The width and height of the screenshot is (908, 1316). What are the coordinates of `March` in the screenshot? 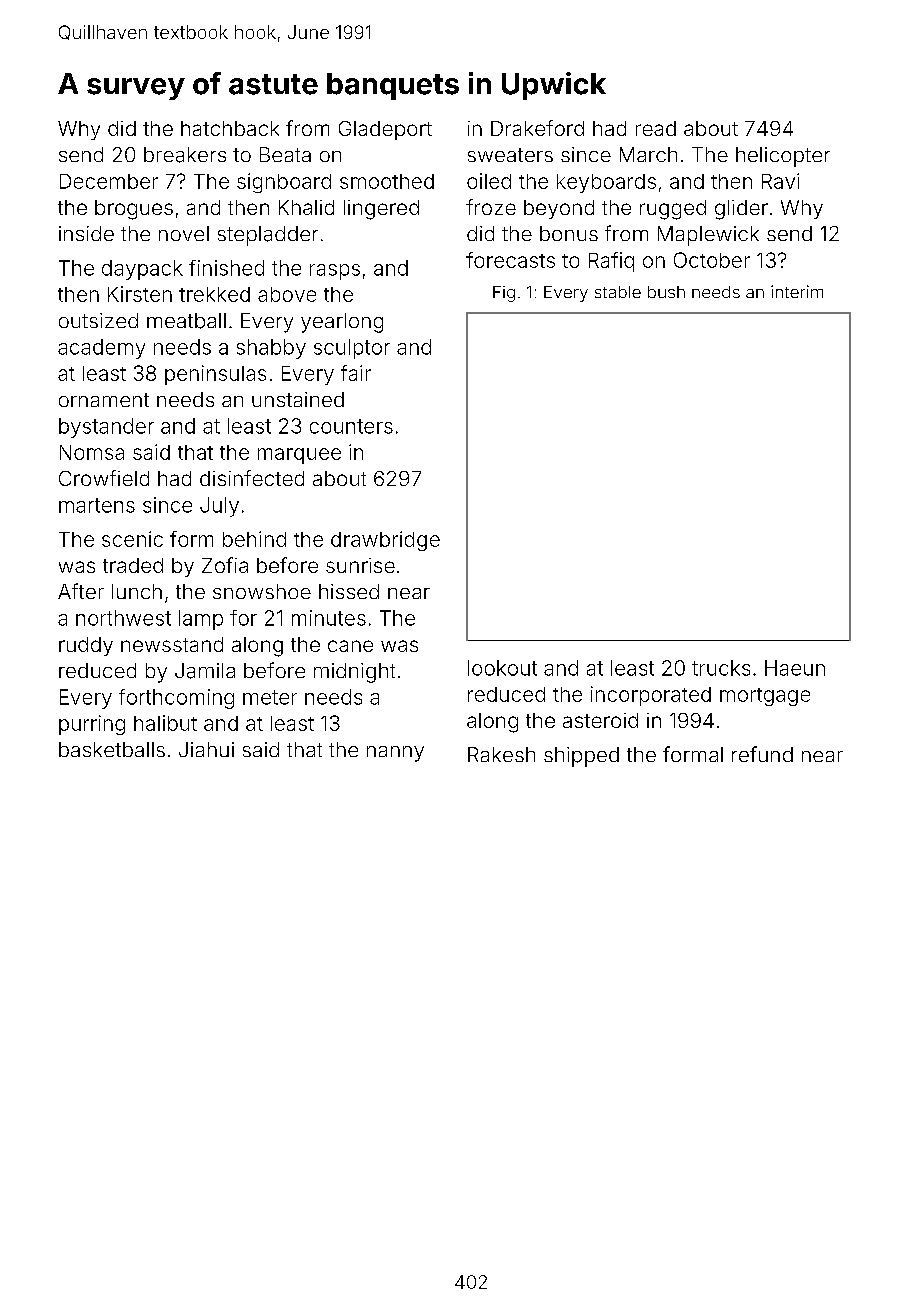 It's located at (648, 154).
